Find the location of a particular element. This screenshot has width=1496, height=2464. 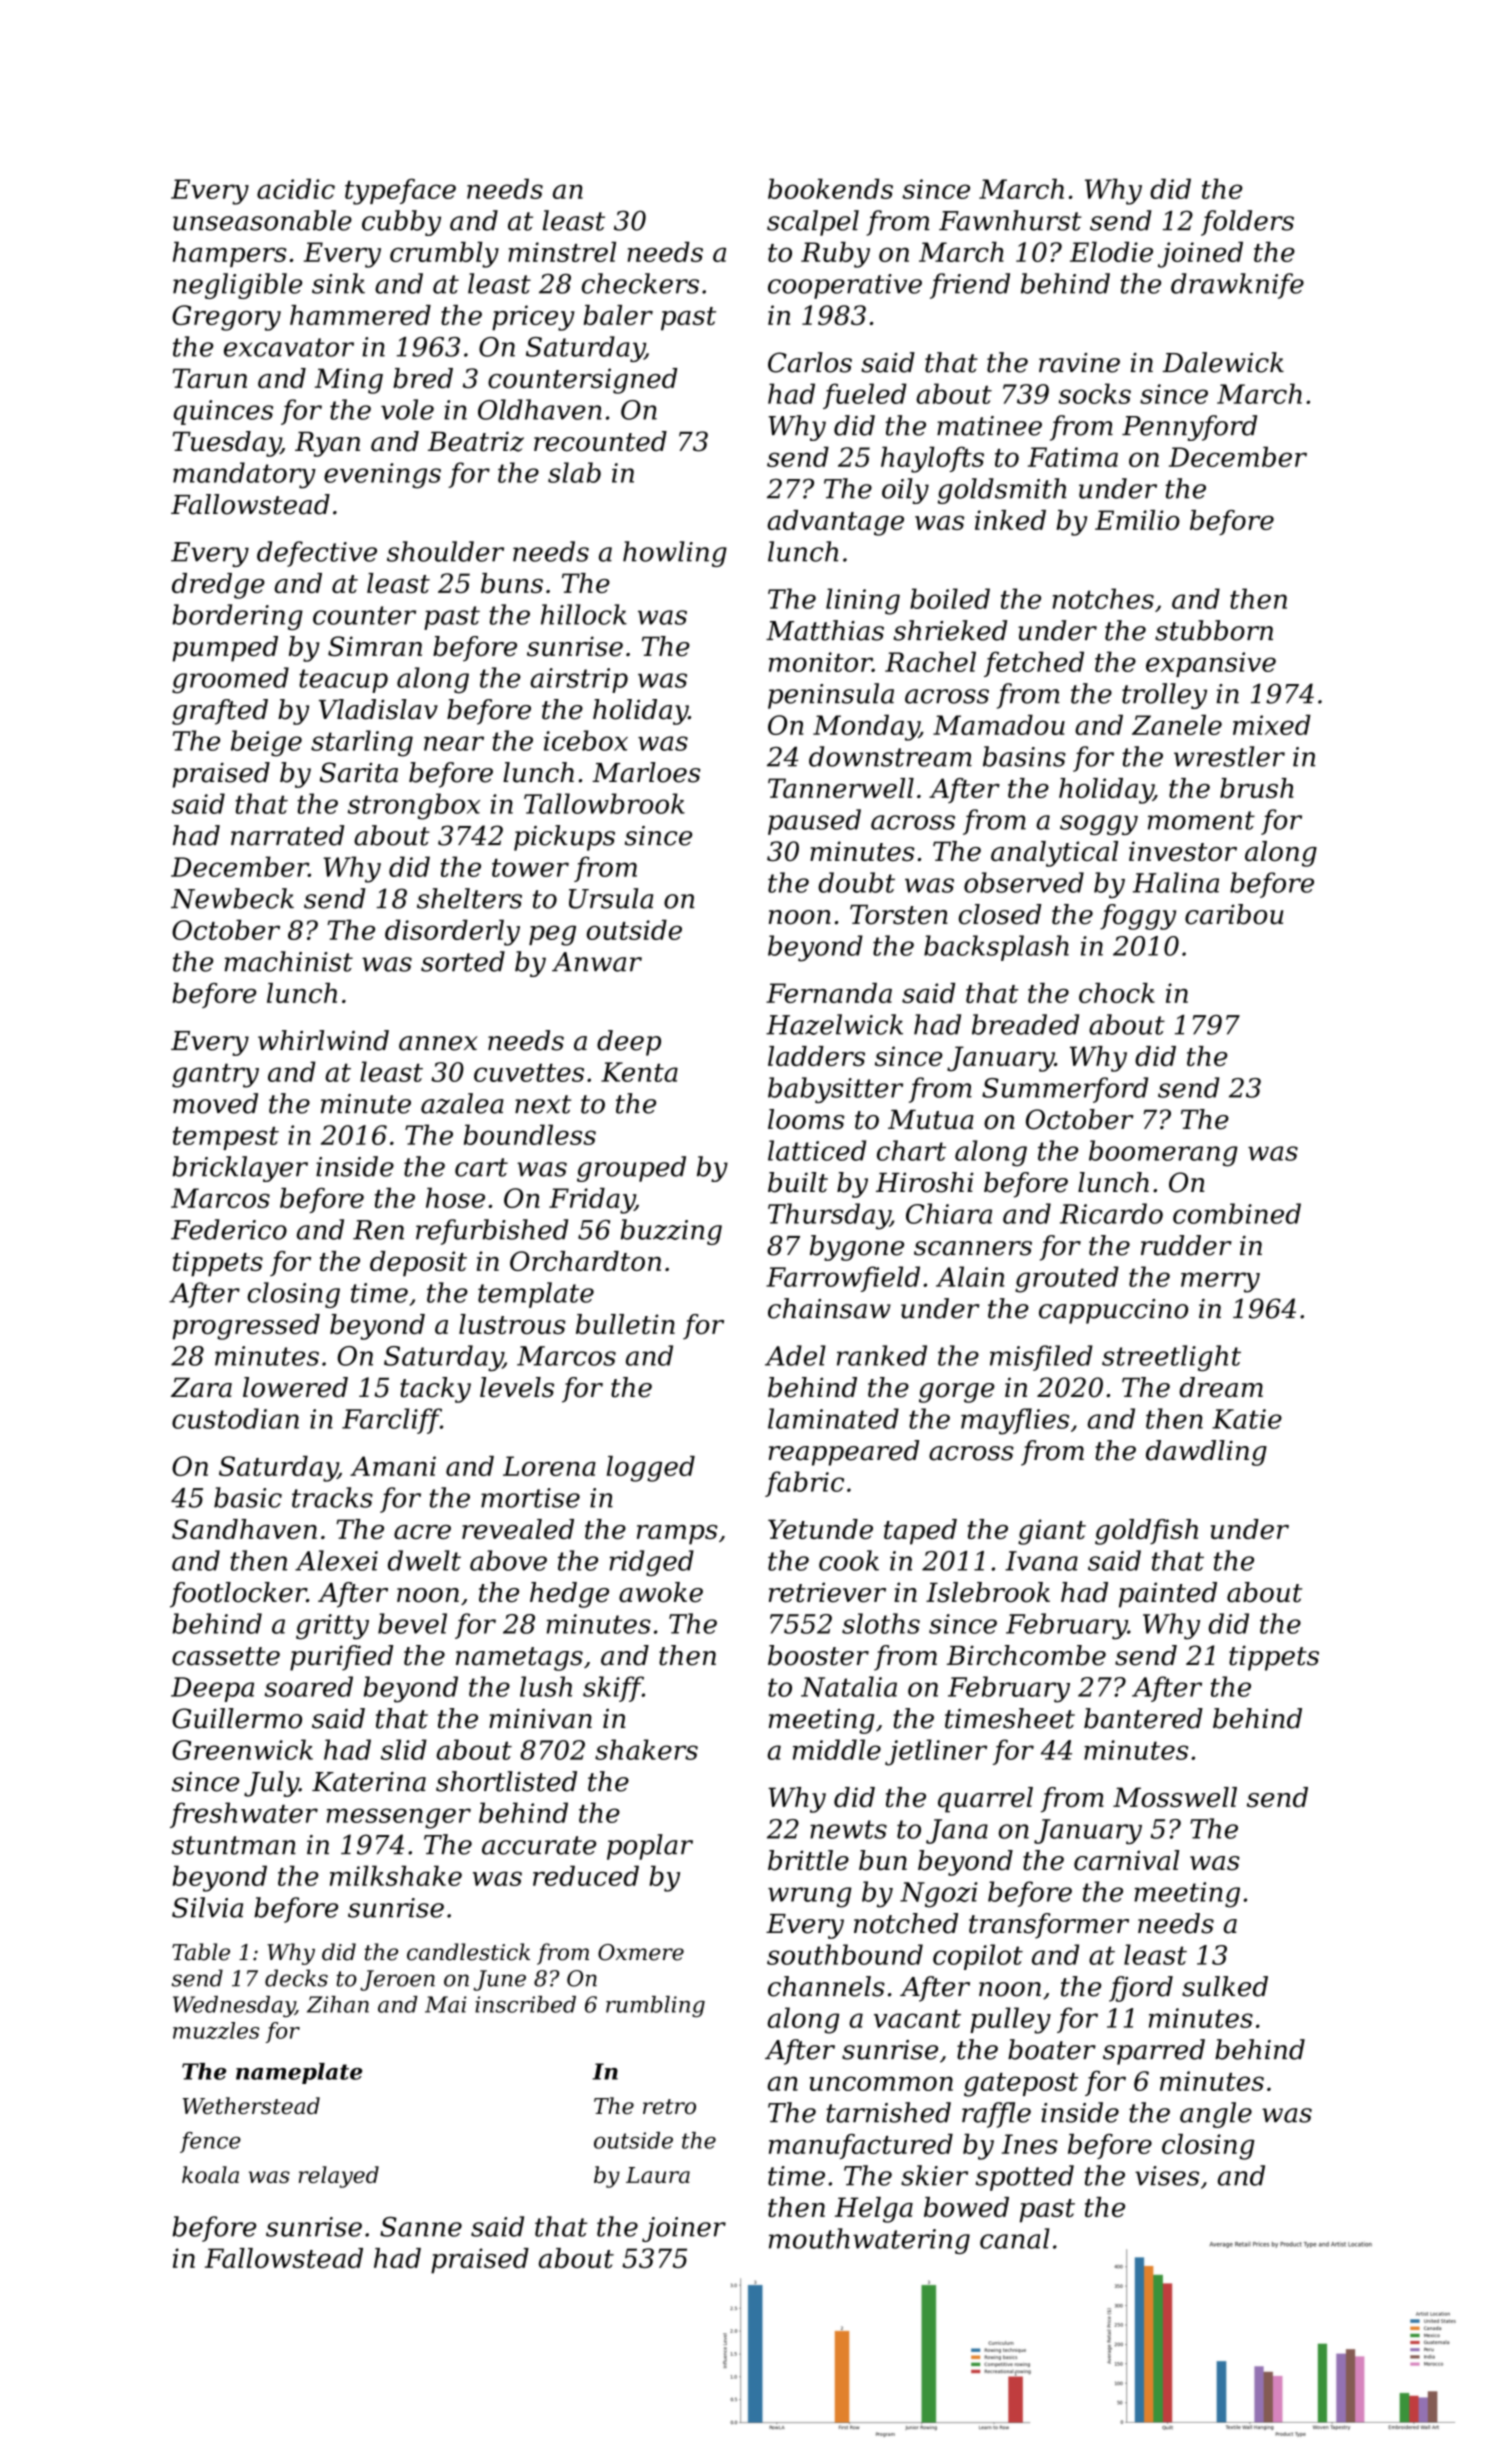

caribou is located at coordinates (1234, 914).
